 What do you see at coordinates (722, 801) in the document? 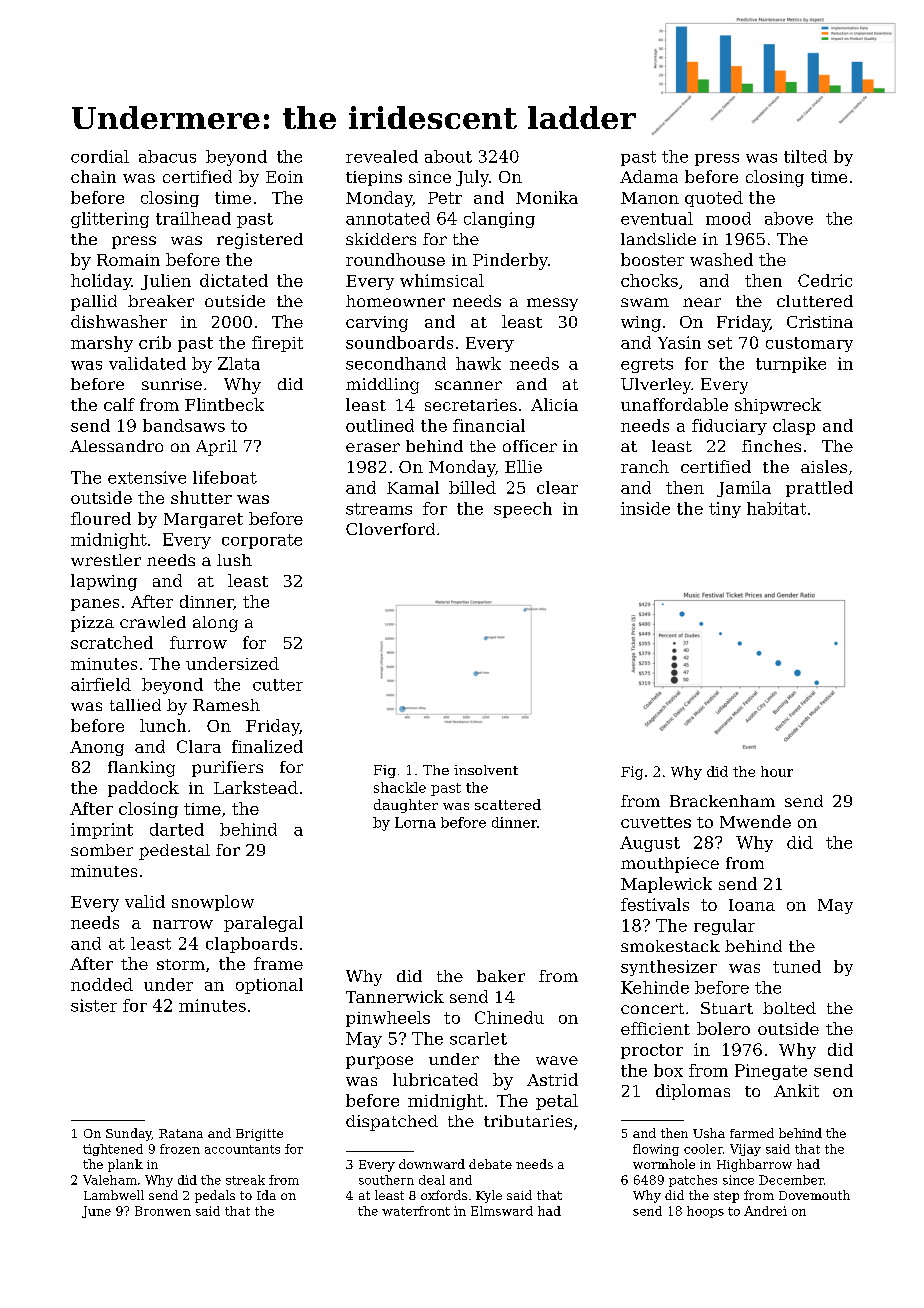
I see `Brackenham` at bounding box center [722, 801].
